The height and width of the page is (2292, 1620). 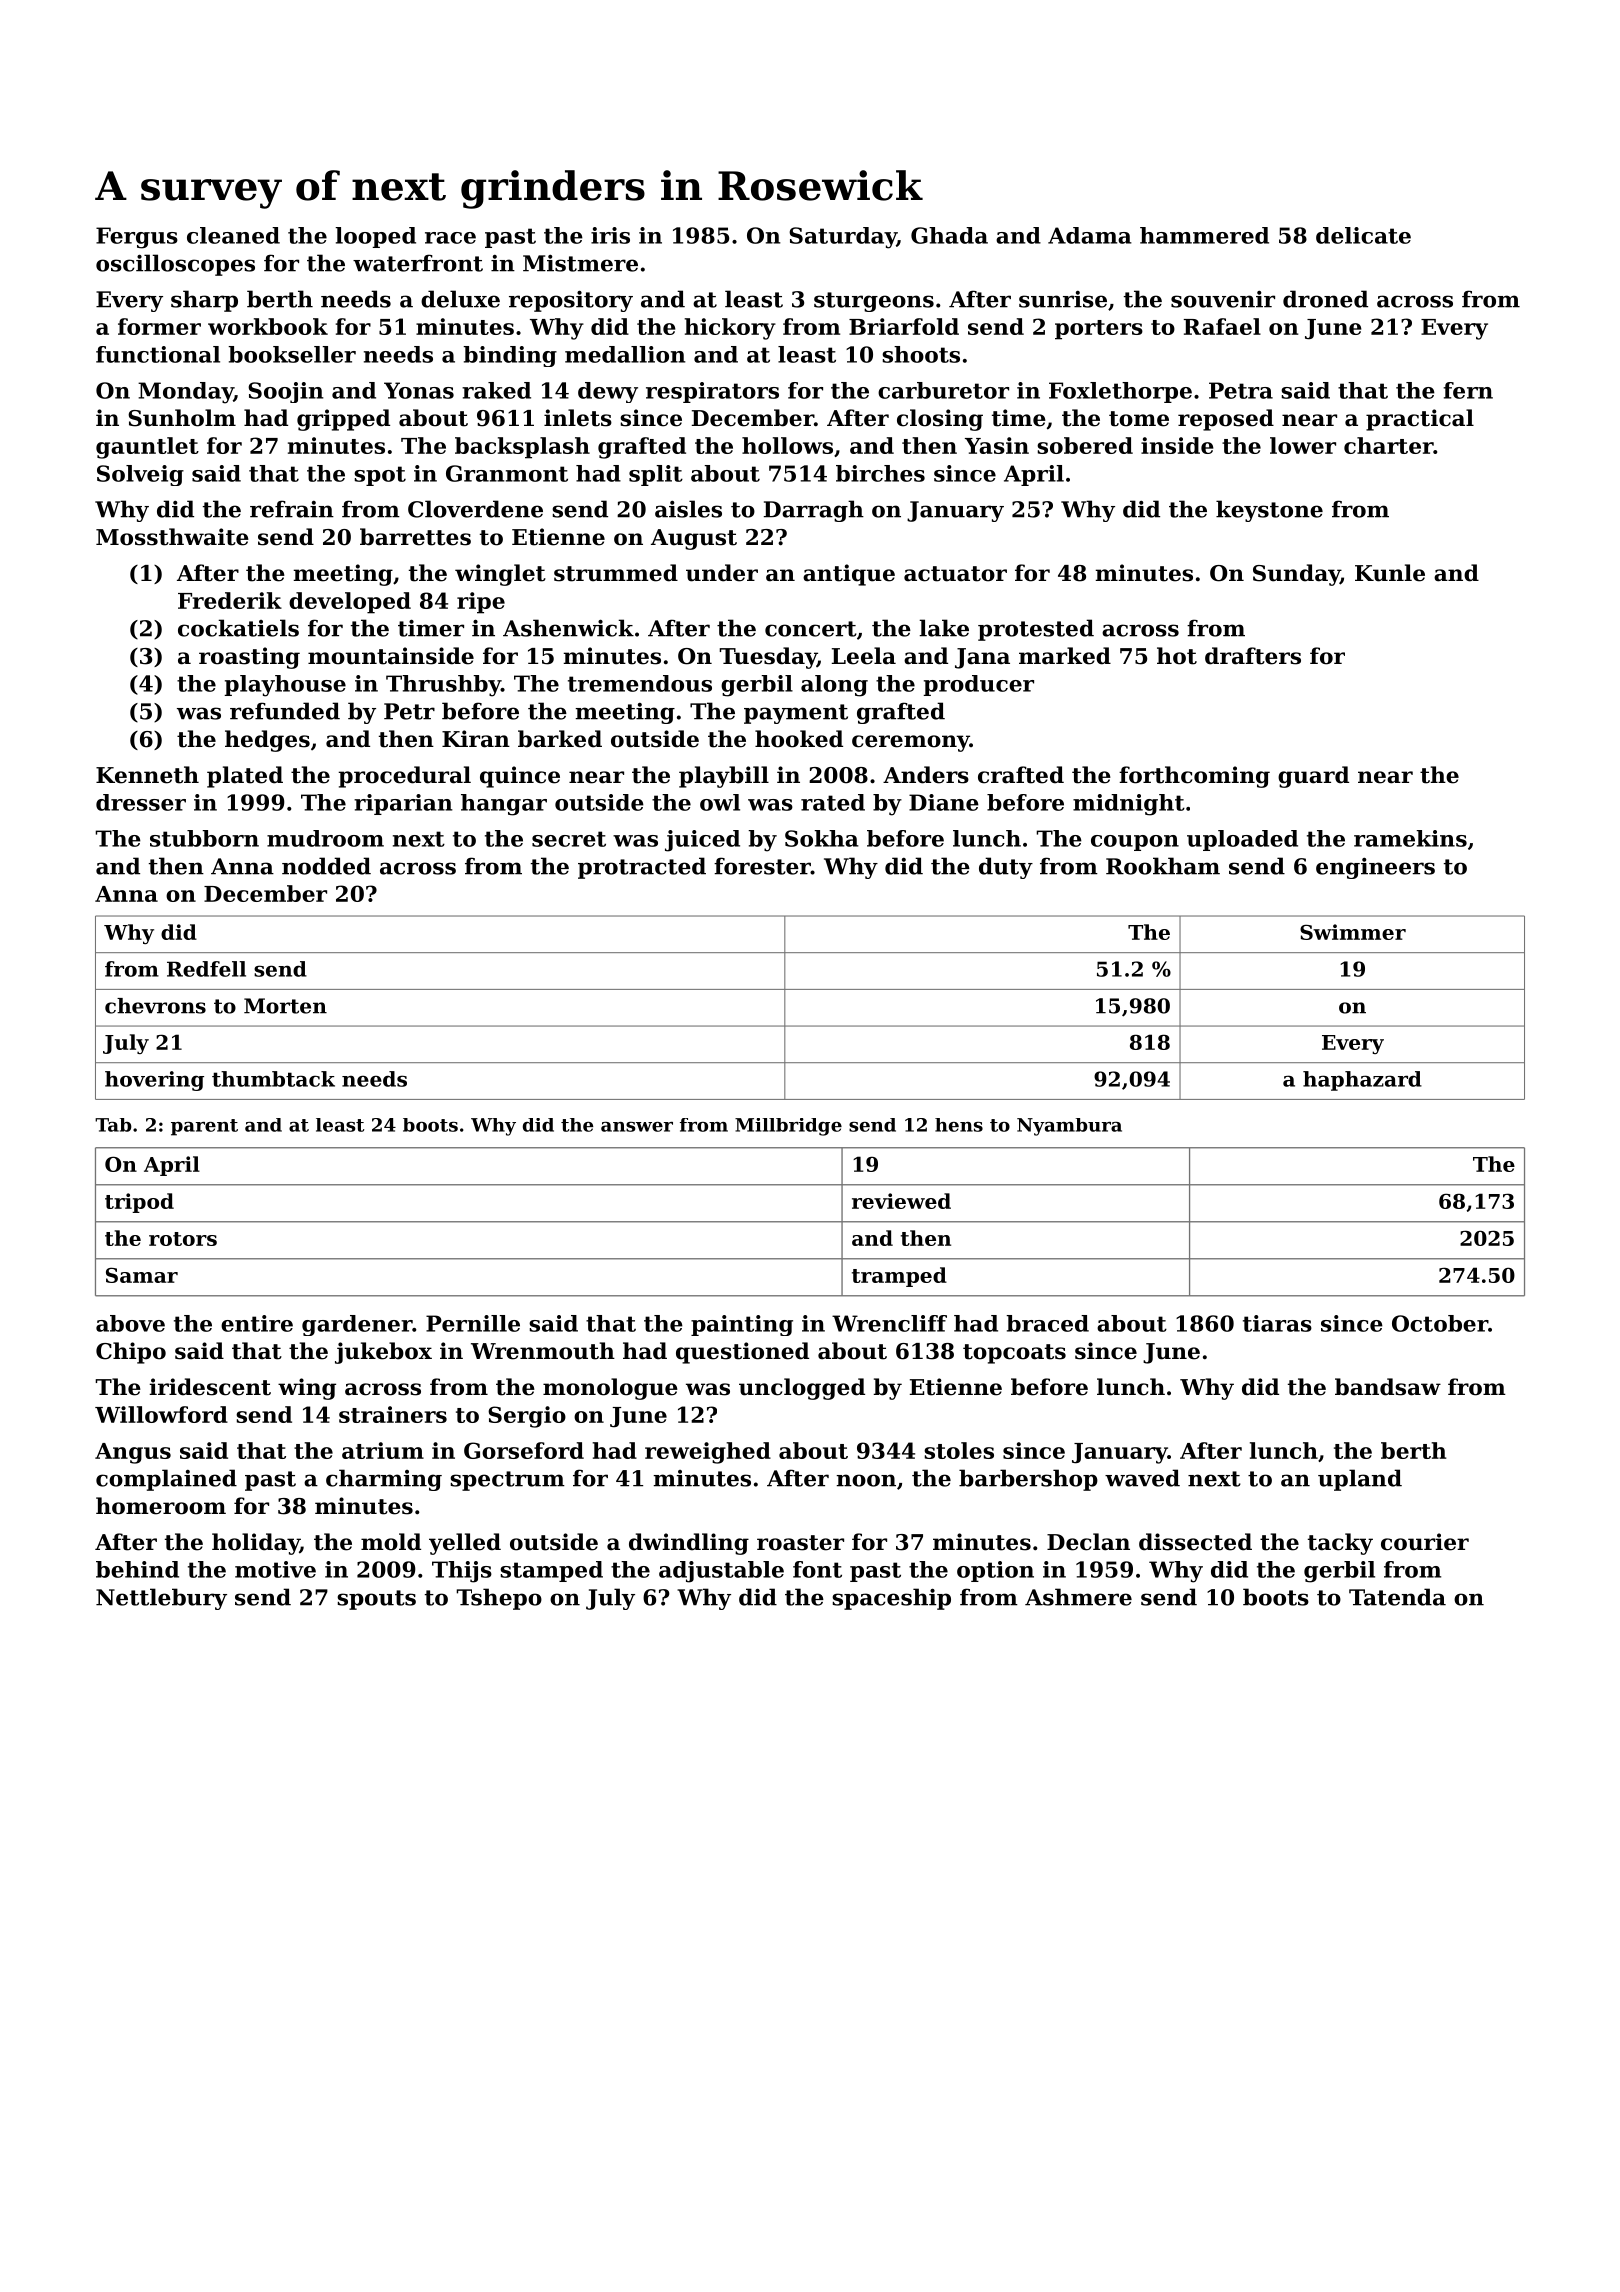 I want to click on medallion, so click(x=625, y=354).
